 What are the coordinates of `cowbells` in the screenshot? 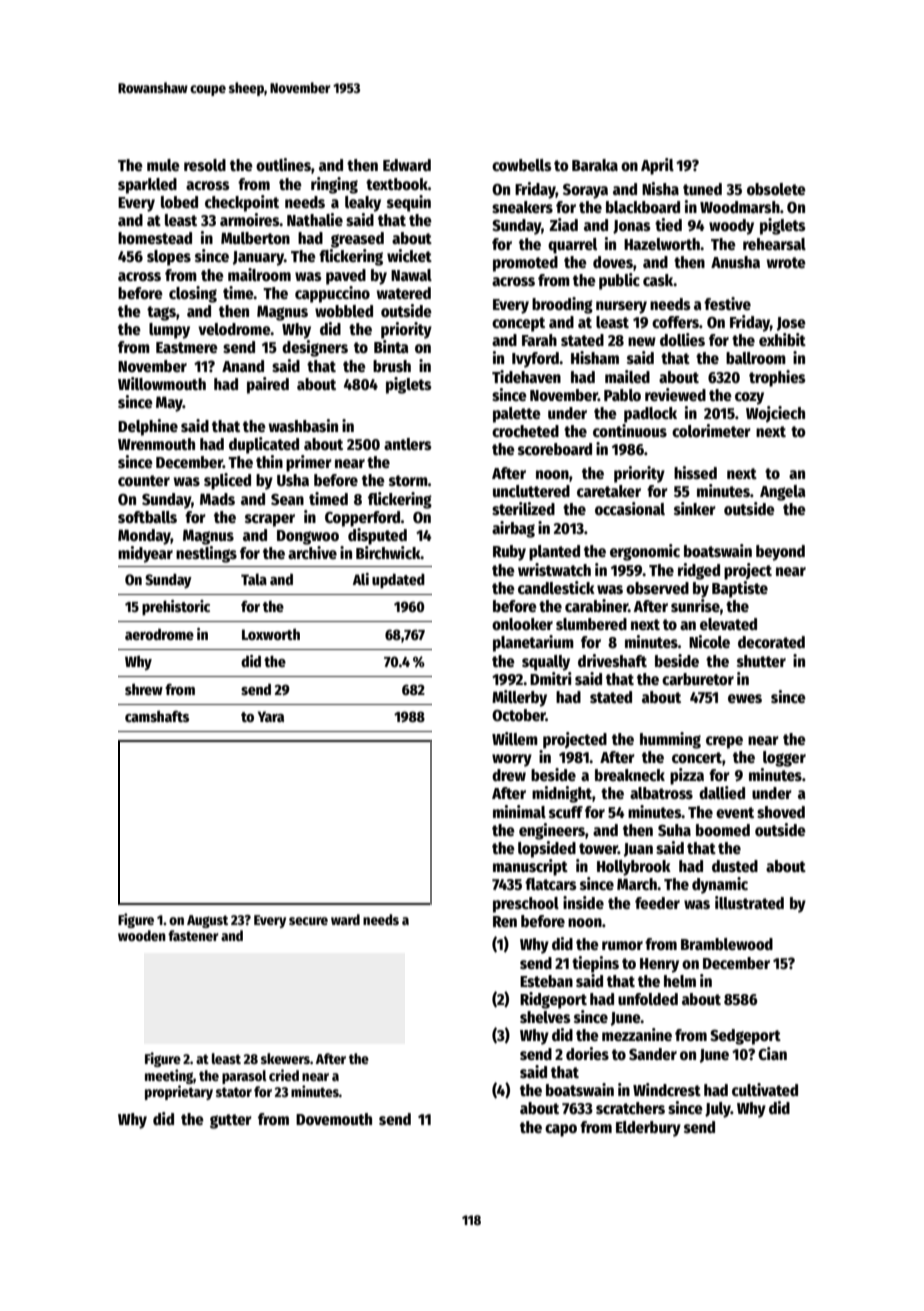 It's located at (522, 165).
